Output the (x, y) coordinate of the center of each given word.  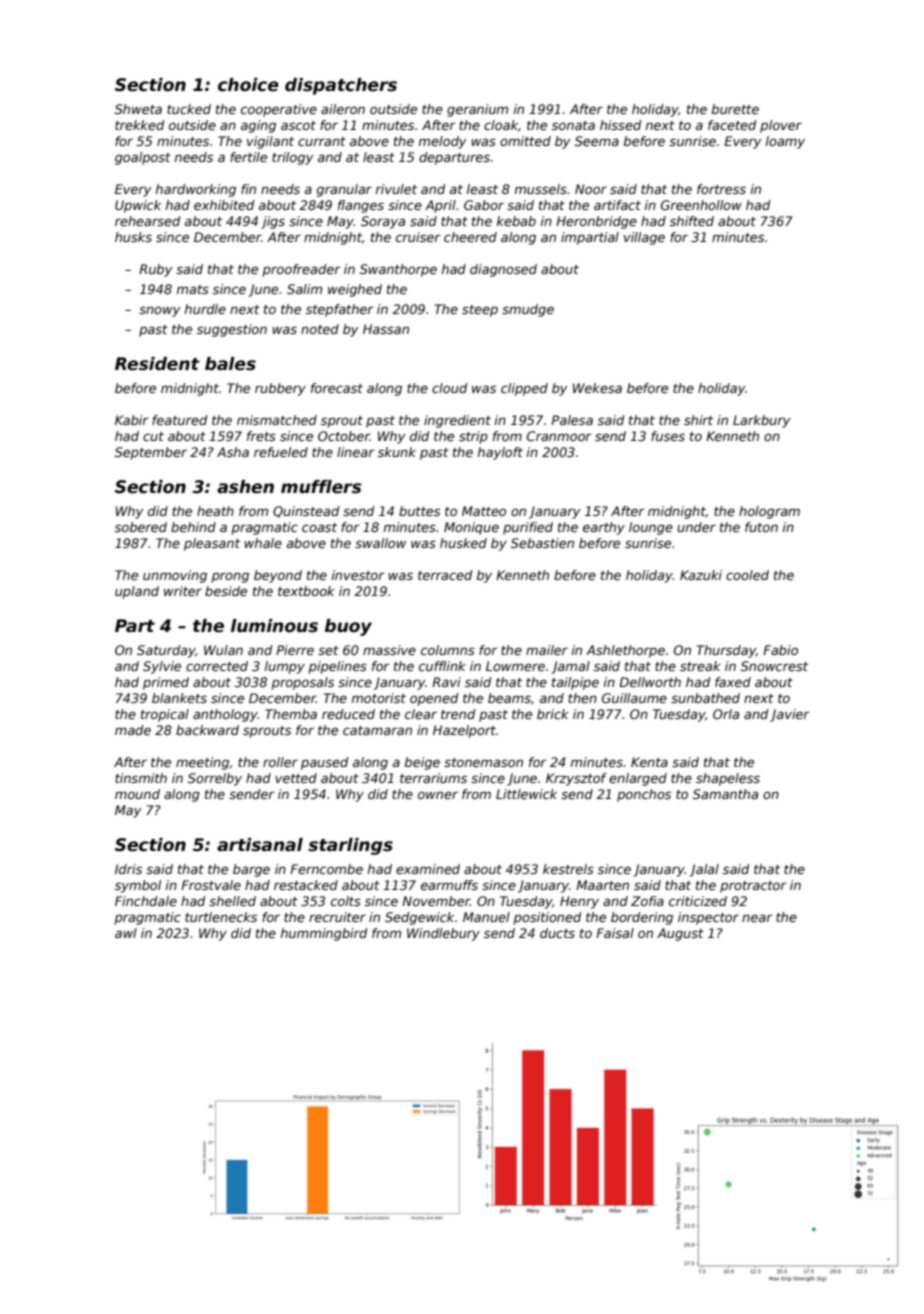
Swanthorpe (398, 270)
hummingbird (324, 934)
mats (193, 289)
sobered (141, 527)
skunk (397, 452)
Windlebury (443, 934)
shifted (692, 221)
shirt (698, 420)
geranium (477, 110)
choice (248, 85)
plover (781, 126)
